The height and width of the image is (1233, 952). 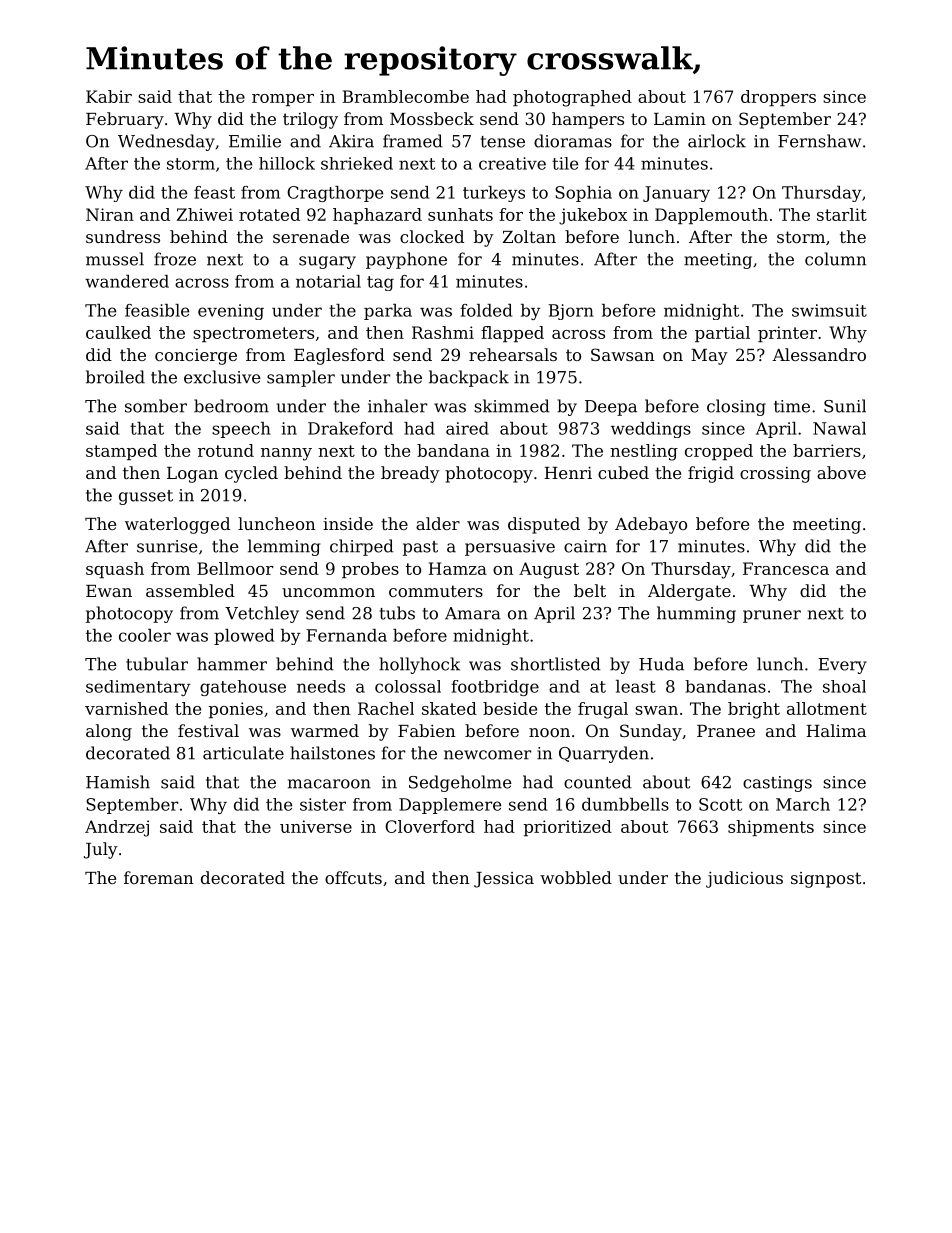 What do you see at coordinates (420, 548) in the image?
I see `past` at bounding box center [420, 548].
